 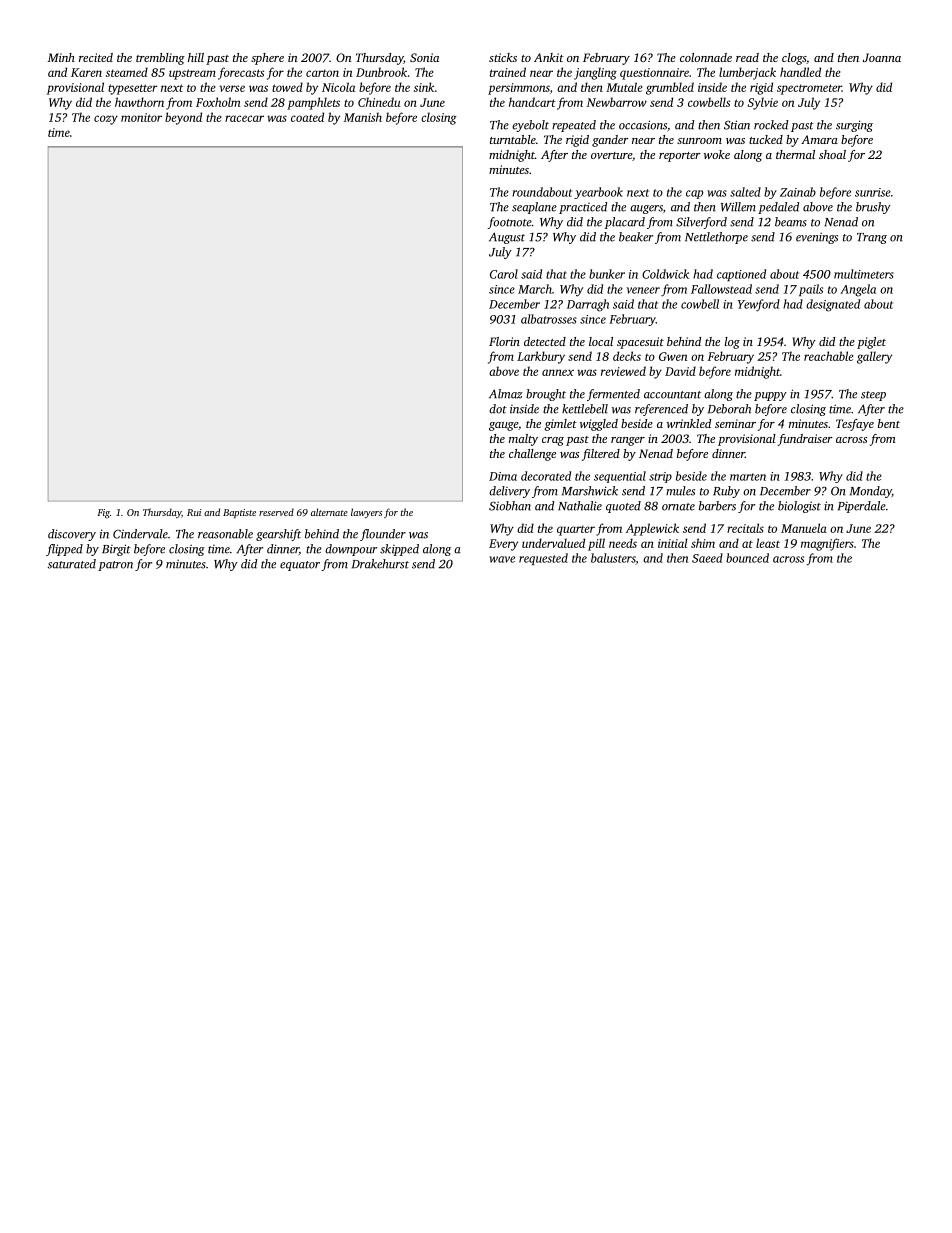 What do you see at coordinates (661, 410) in the document?
I see `referenced` at bounding box center [661, 410].
